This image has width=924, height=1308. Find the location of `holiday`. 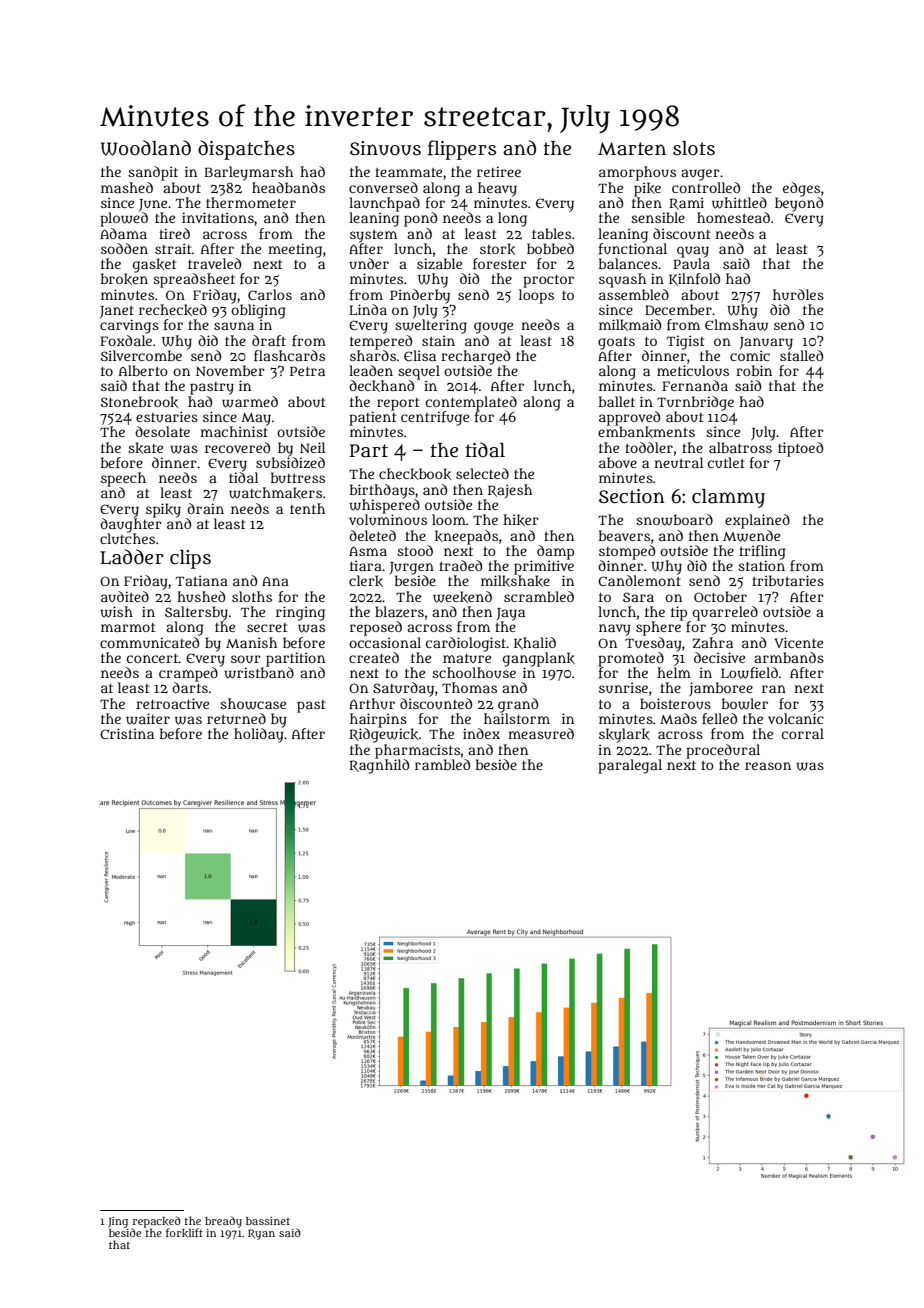

holiday is located at coordinates (259, 735).
